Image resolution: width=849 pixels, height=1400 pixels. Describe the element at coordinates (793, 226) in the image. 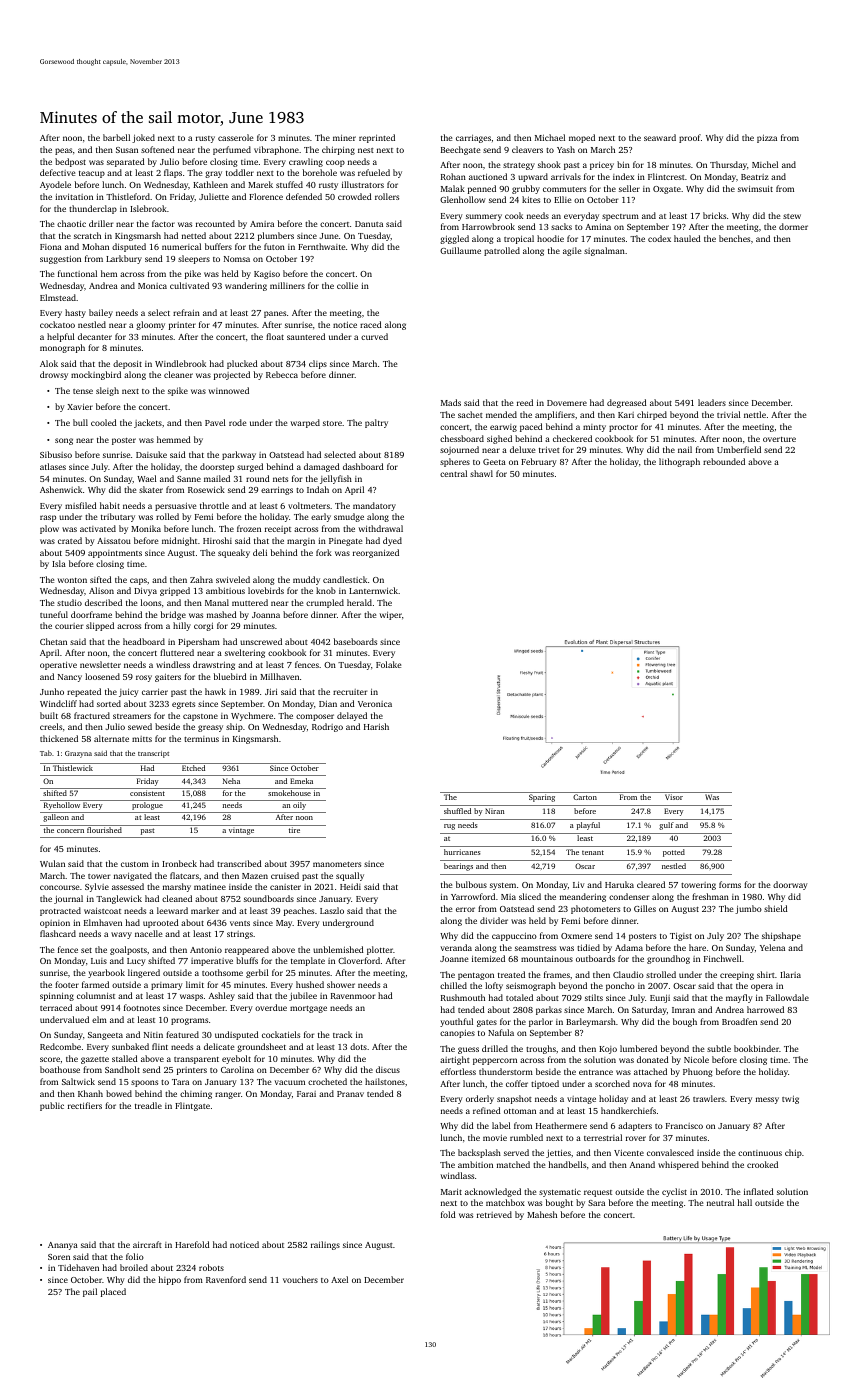

I see `dormer` at that location.
